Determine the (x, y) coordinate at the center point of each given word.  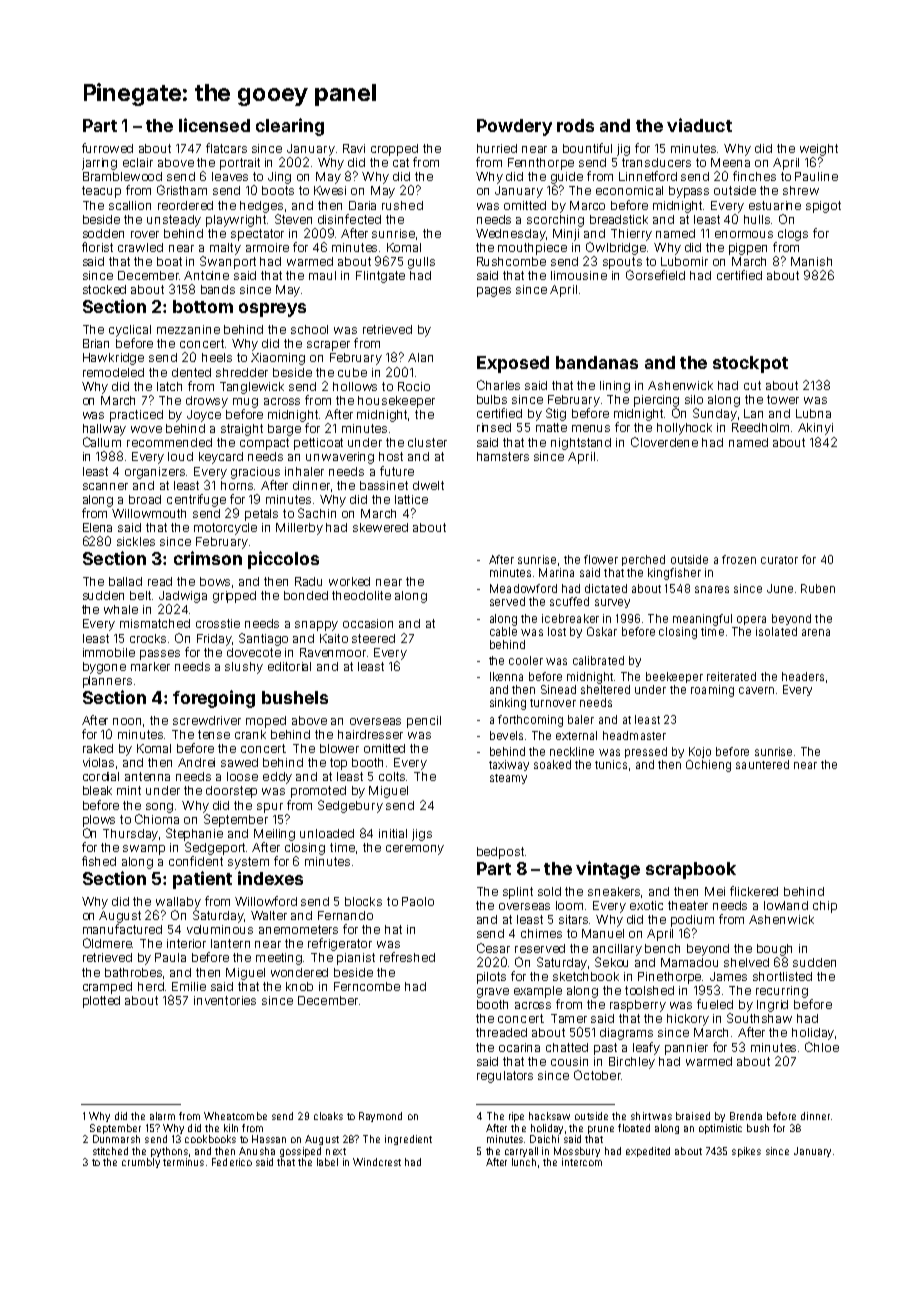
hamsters (503, 456)
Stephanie (194, 834)
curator (779, 560)
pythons (169, 1152)
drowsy (207, 402)
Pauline (816, 176)
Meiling (274, 835)
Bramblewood (122, 176)
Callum (102, 442)
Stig (556, 414)
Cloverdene (664, 442)
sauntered (762, 764)
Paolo (418, 901)
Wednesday (511, 235)
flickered (754, 891)
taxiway (509, 765)
